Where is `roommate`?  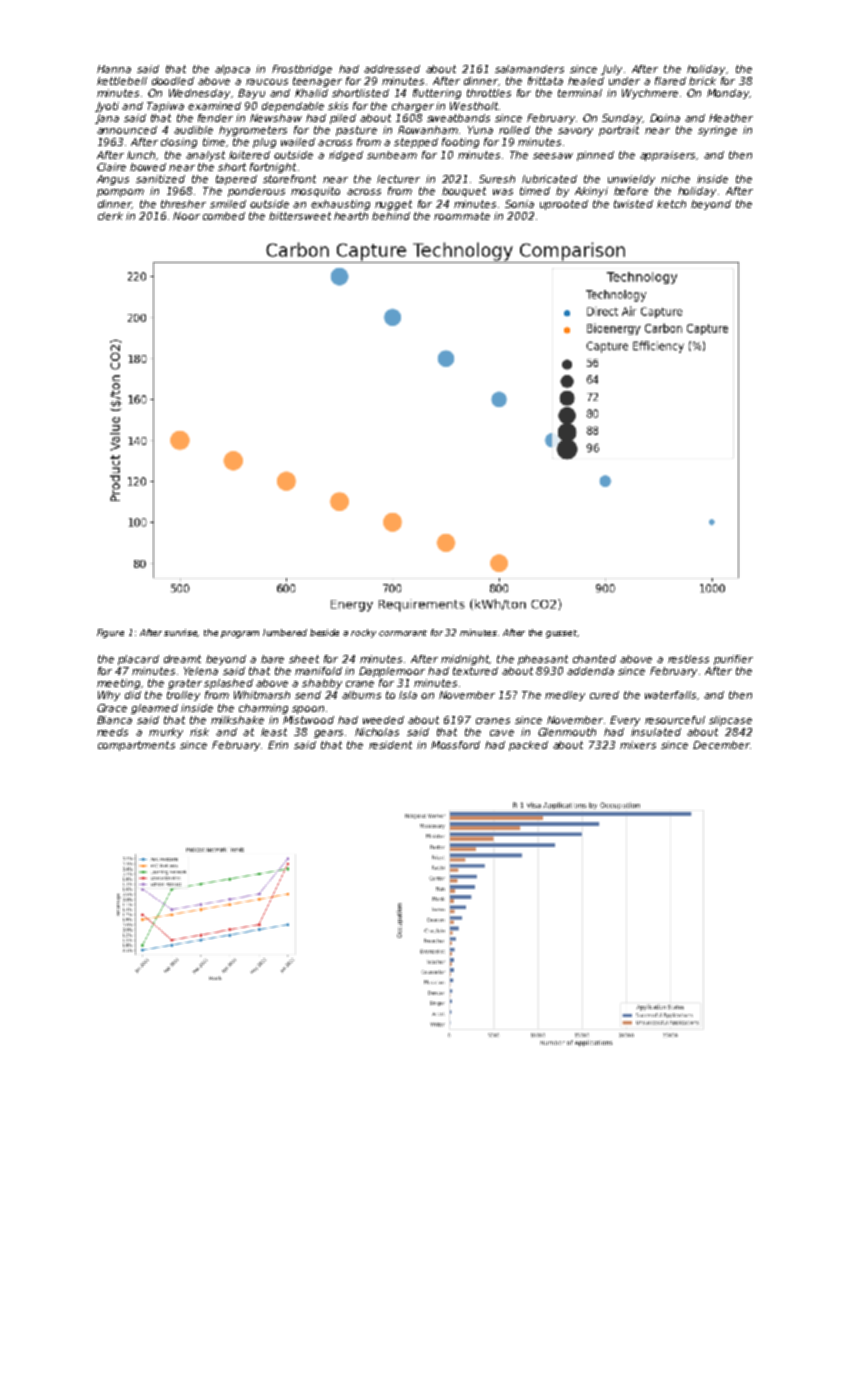 roommate is located at coordinates (462, 216).
